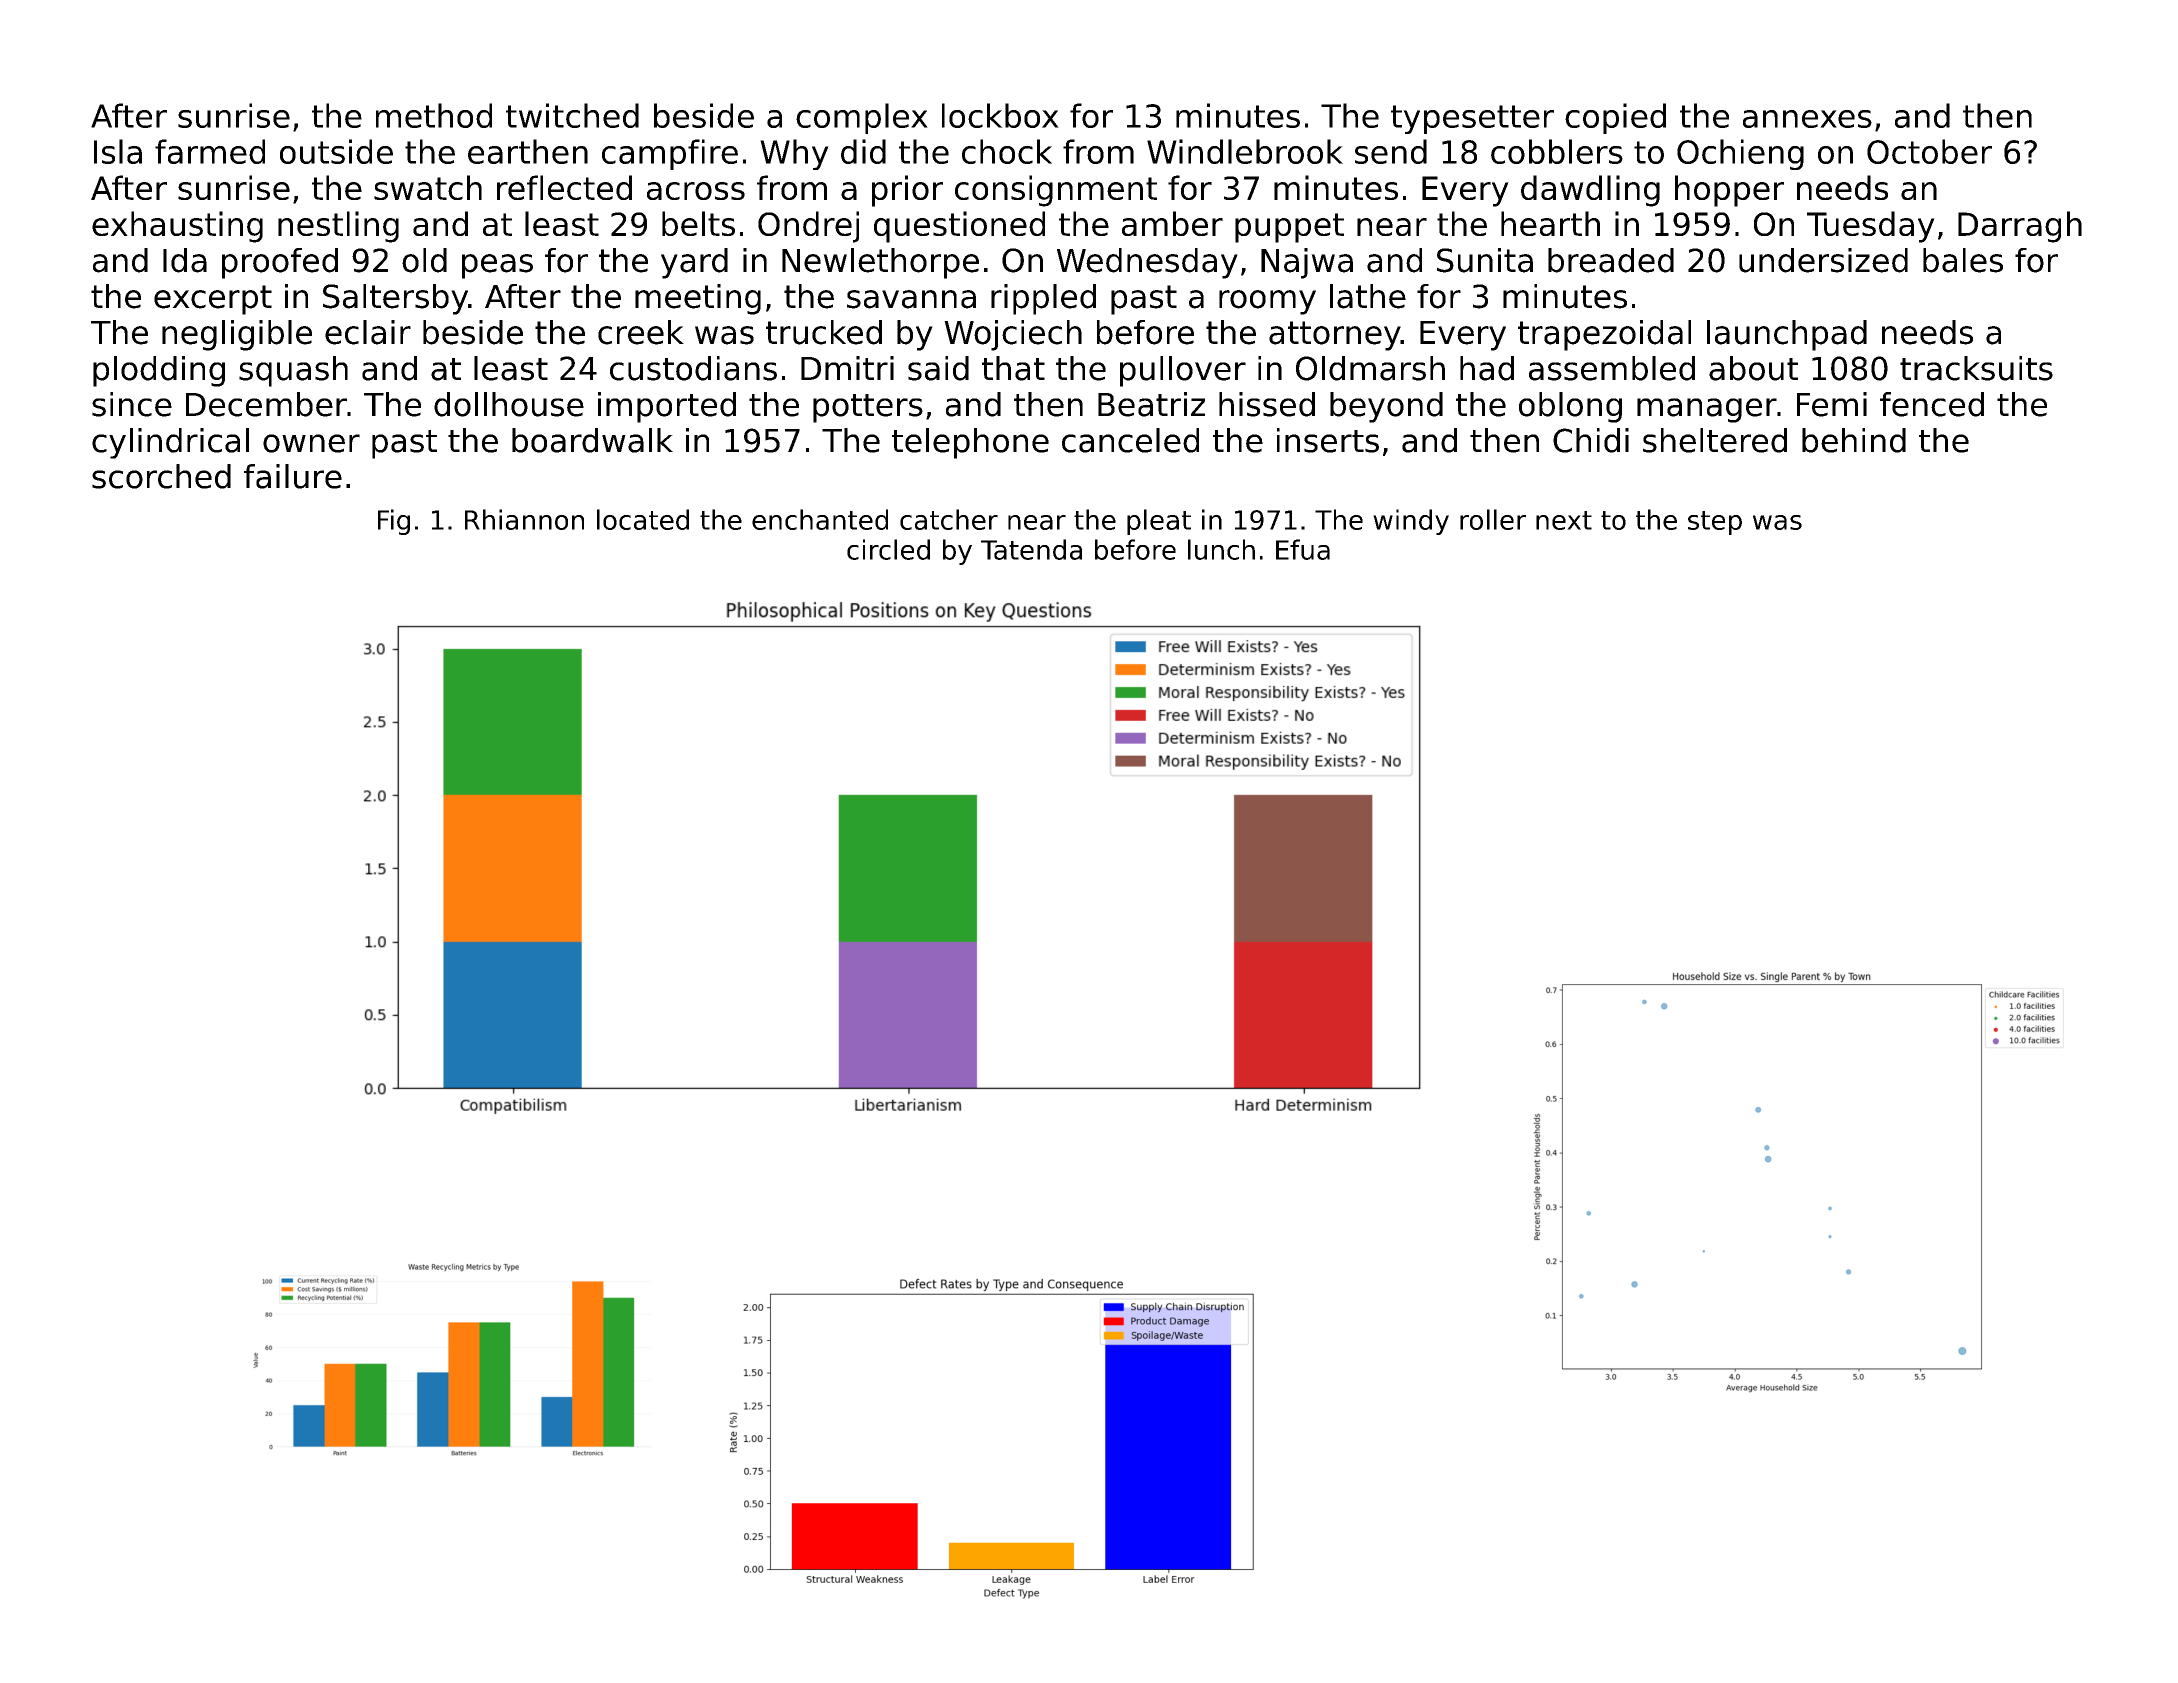  Describe the element at coordinates (970, 443) in the page. I see `telephone` at that location.
